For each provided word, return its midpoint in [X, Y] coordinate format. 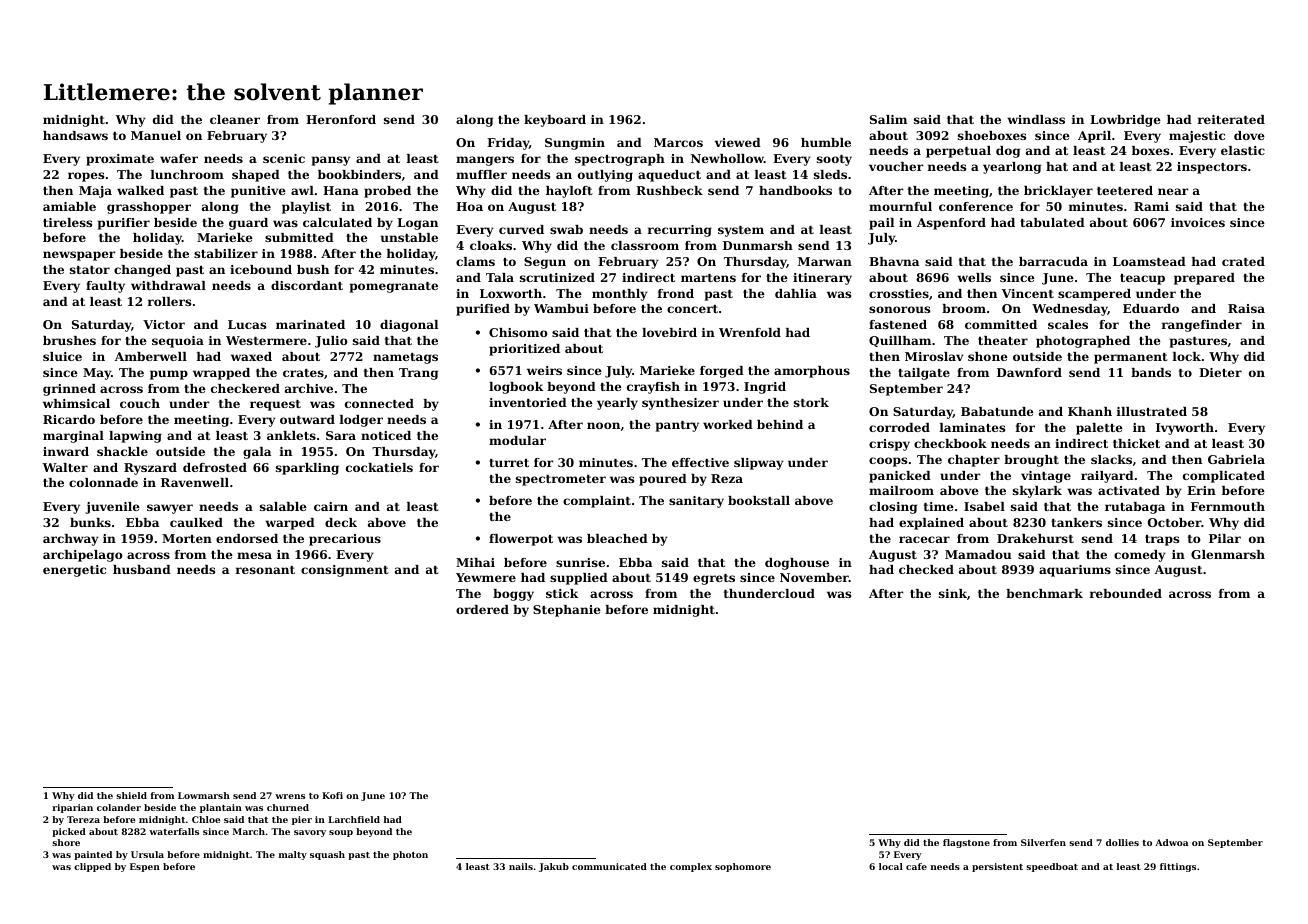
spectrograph [620, 160]
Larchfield [354, 819]
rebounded [1126, 593]
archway [71, 540]
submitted [299, 237]
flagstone [966, 843]
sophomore [743, 867]
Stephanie [567, 611]
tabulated [1052, 222]
